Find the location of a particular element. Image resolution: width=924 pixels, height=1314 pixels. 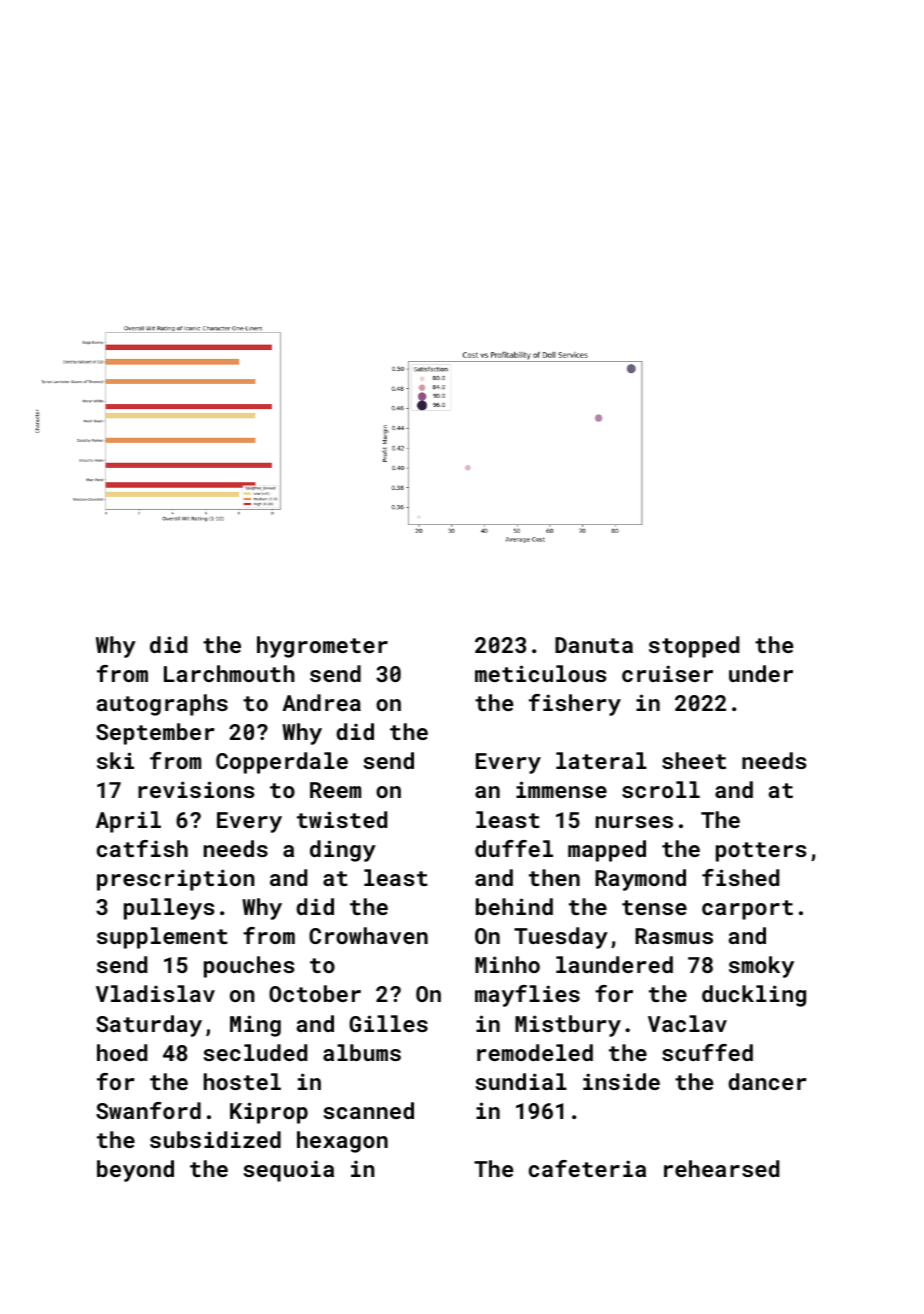

sheet is located at coordinates (694, 760).
